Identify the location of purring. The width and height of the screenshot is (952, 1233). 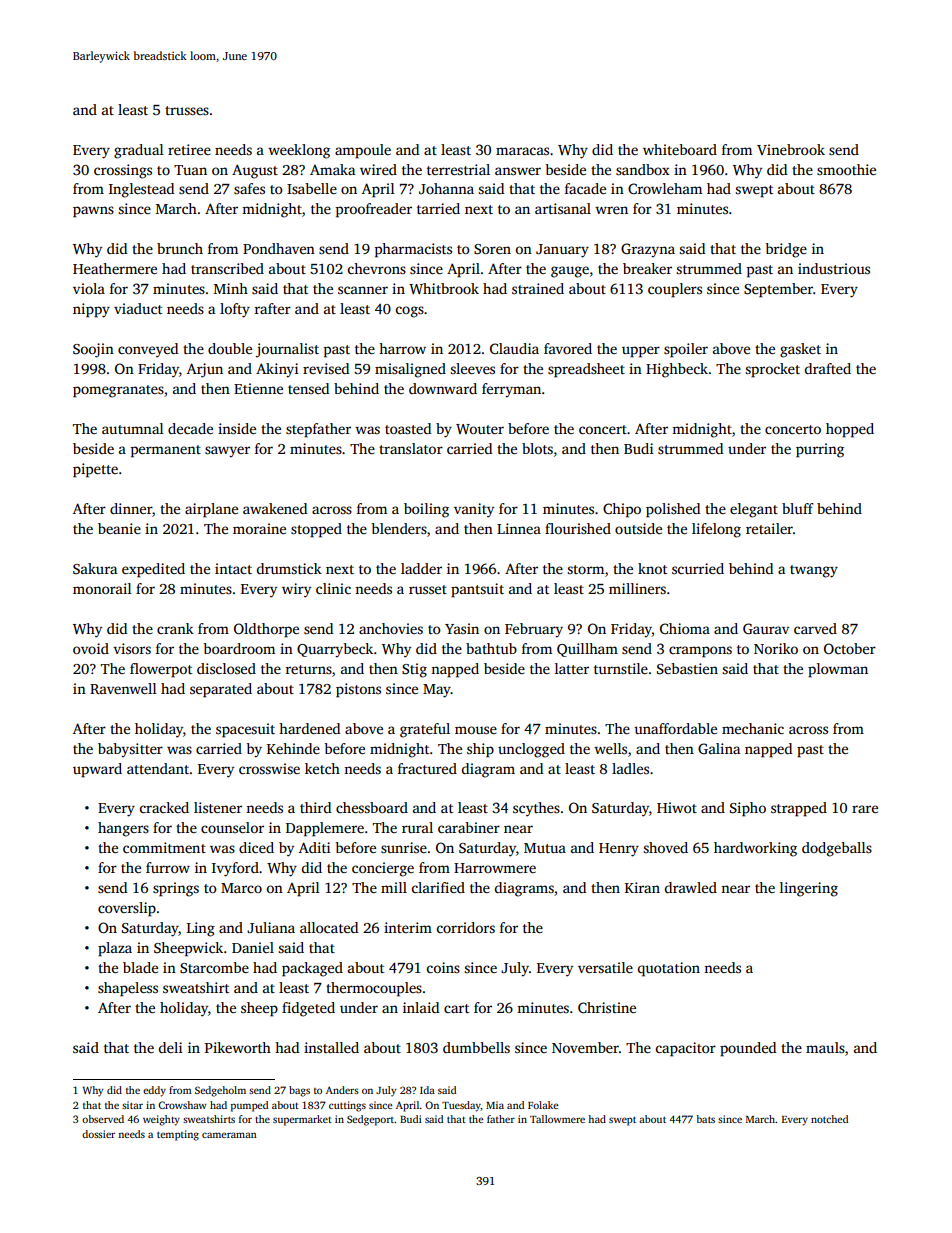
(820, 450).
